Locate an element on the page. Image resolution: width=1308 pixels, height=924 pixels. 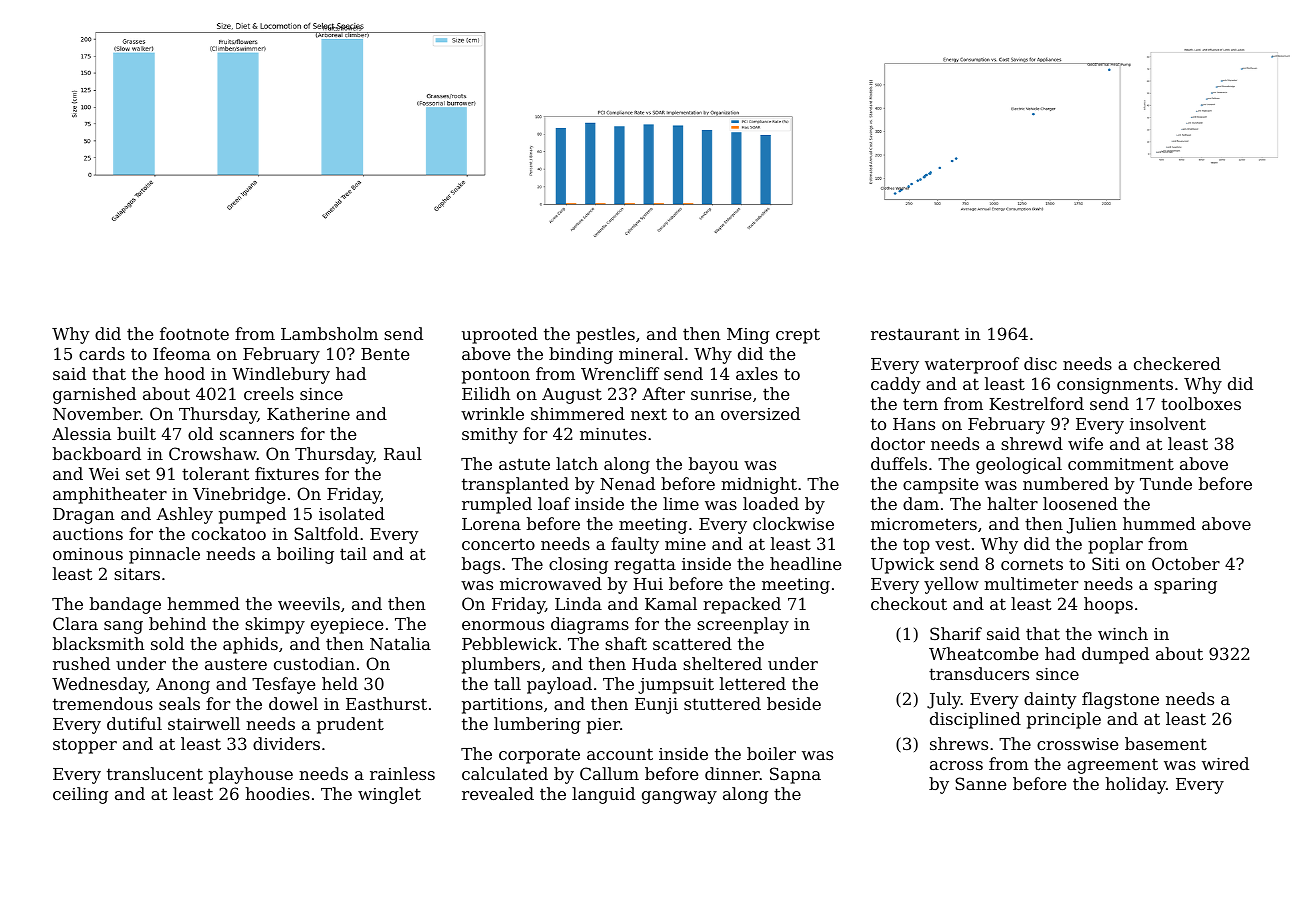
Windlebury is located at coordinates (281, 375).
